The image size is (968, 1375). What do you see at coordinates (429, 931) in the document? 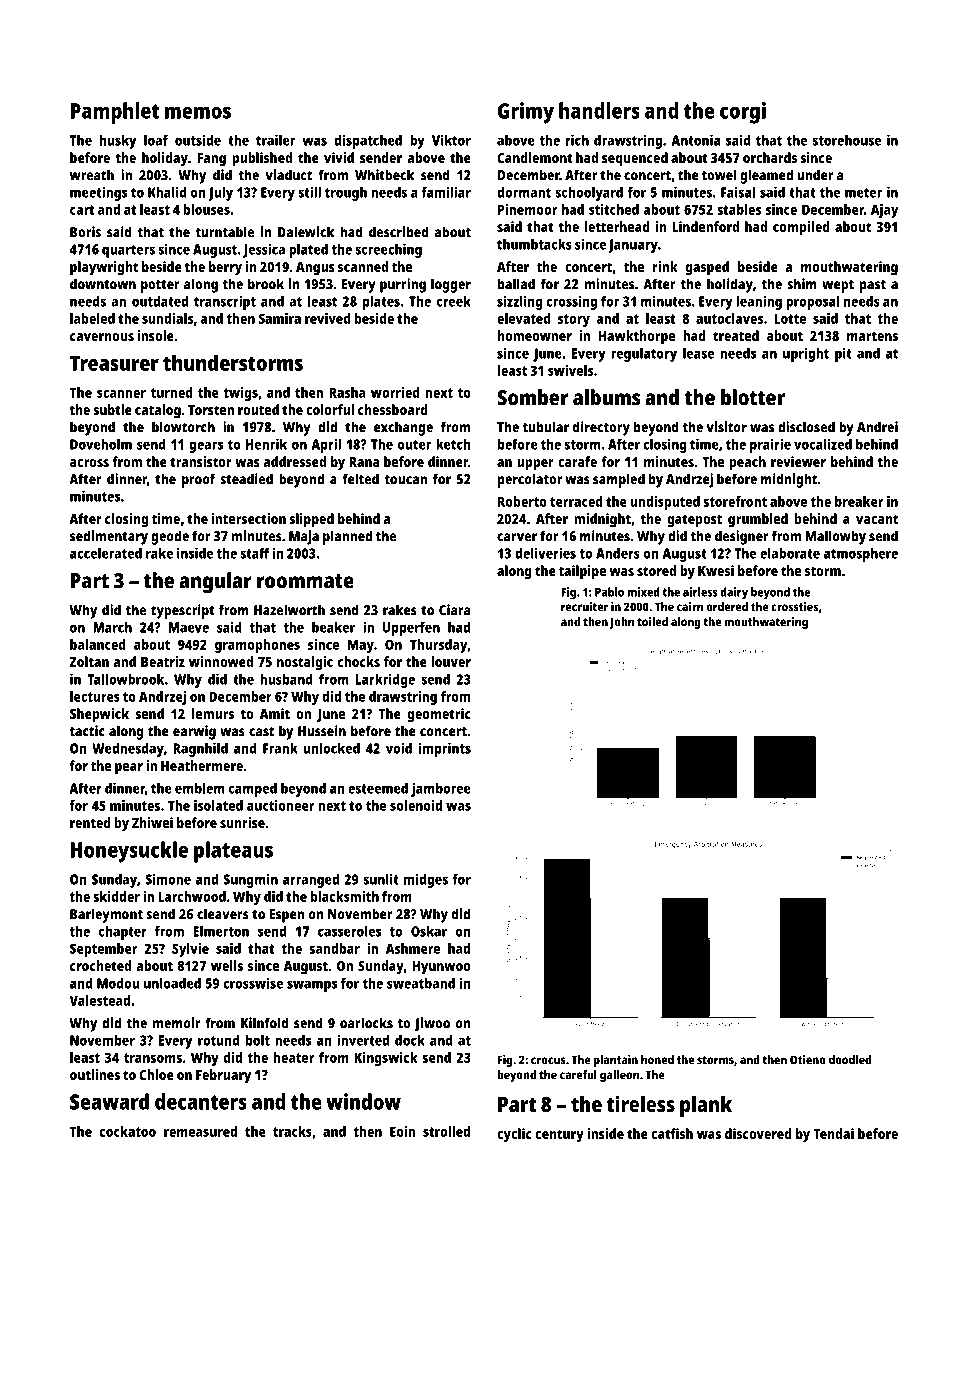
I see `Oskar` at bounding box center [429, 931].
